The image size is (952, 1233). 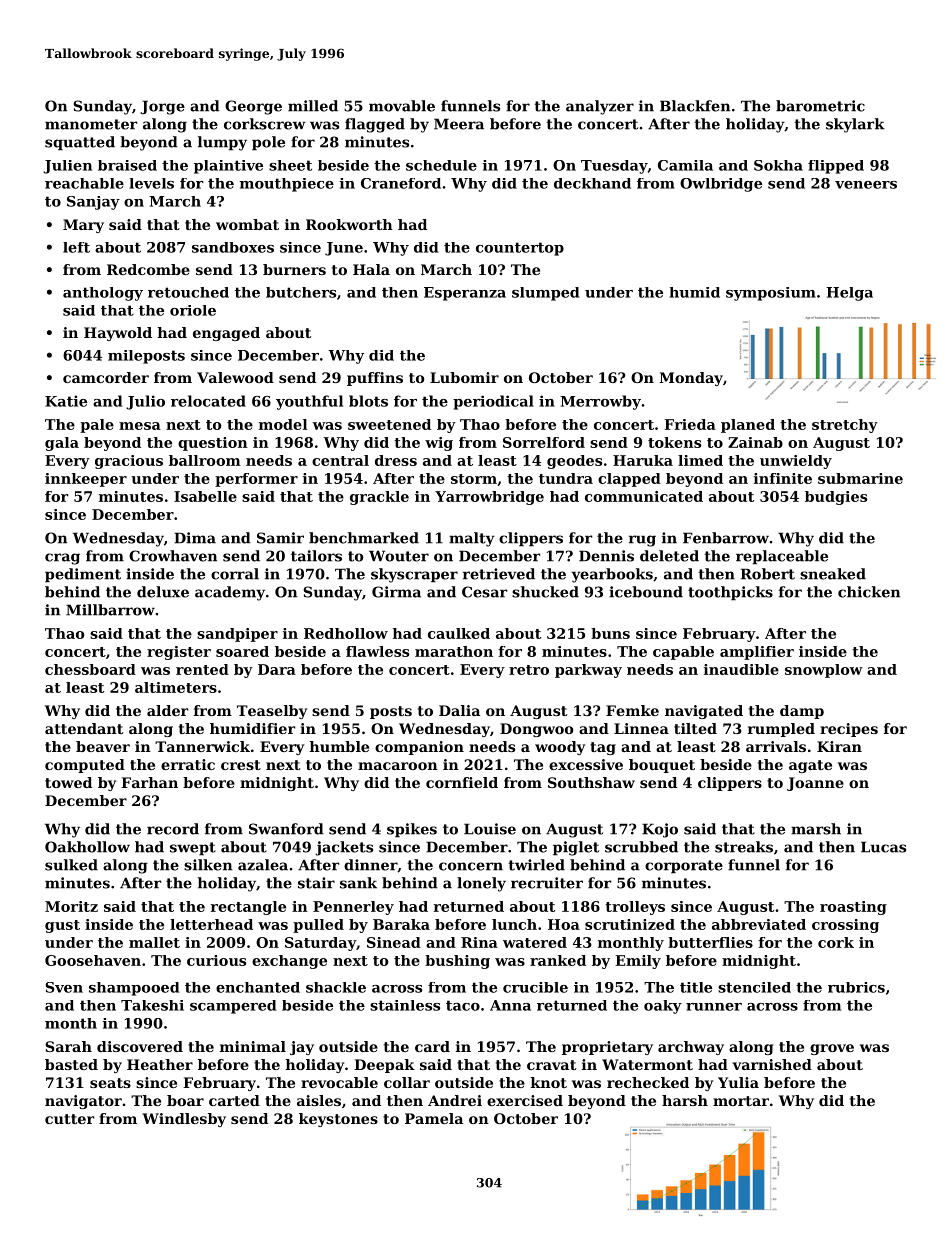 I want to click on slumped, so click(x=545, y=294).
